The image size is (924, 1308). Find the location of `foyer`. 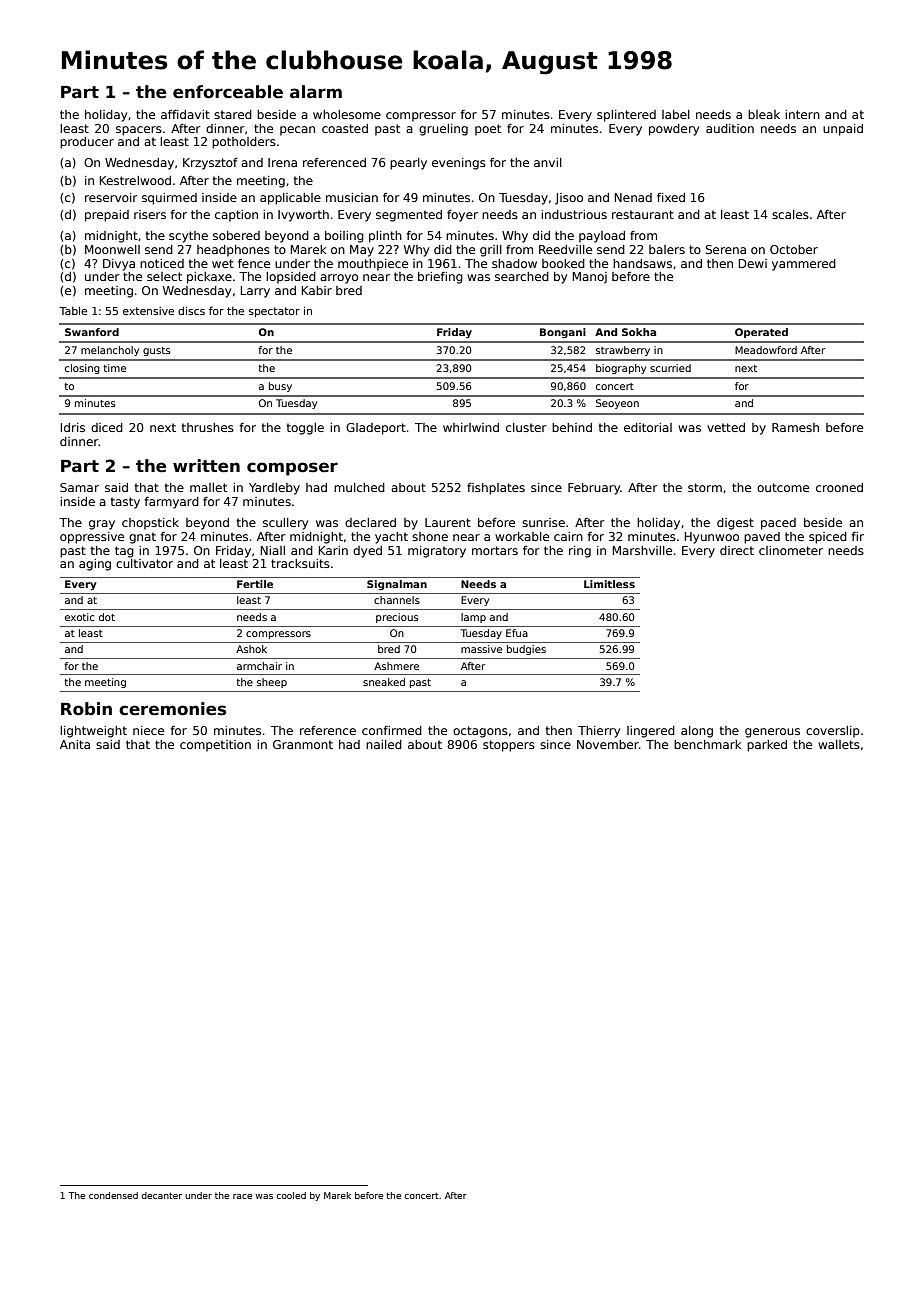

foyer is located at coordinates (462, 216).
